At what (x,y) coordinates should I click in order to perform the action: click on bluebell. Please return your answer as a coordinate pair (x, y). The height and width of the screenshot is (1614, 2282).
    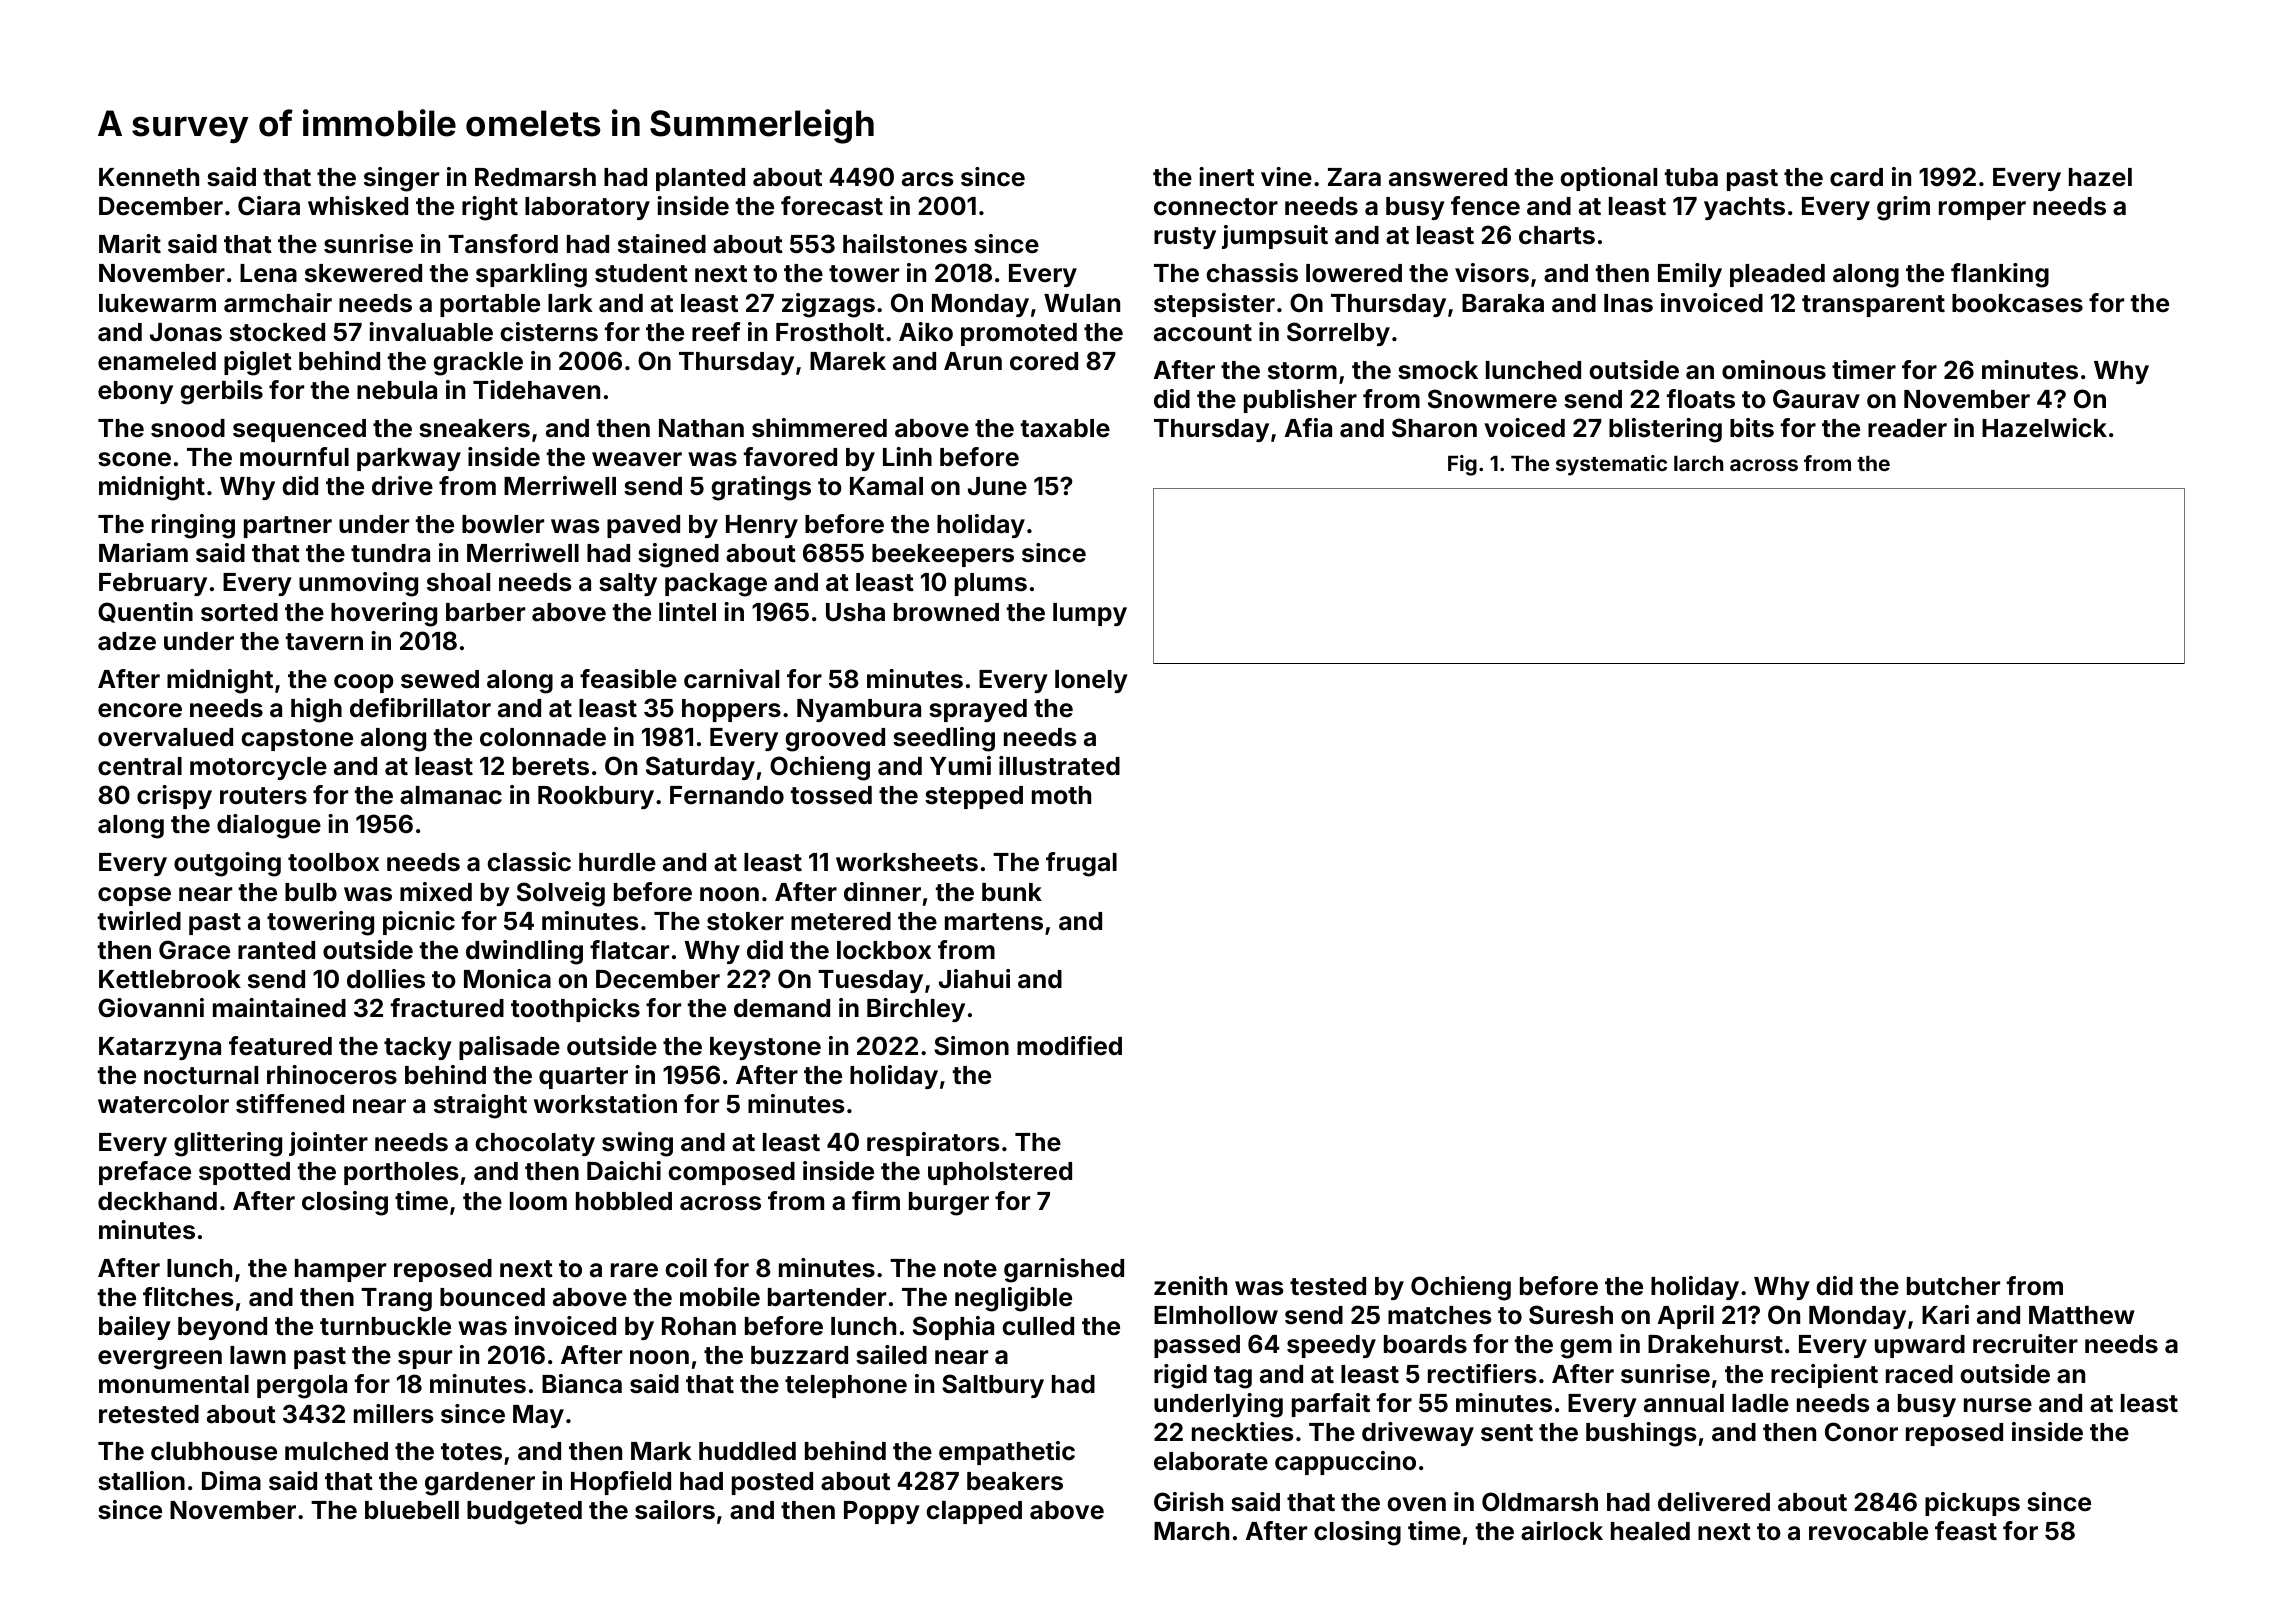
    Looking at the image, I should click on (412, 1510).
